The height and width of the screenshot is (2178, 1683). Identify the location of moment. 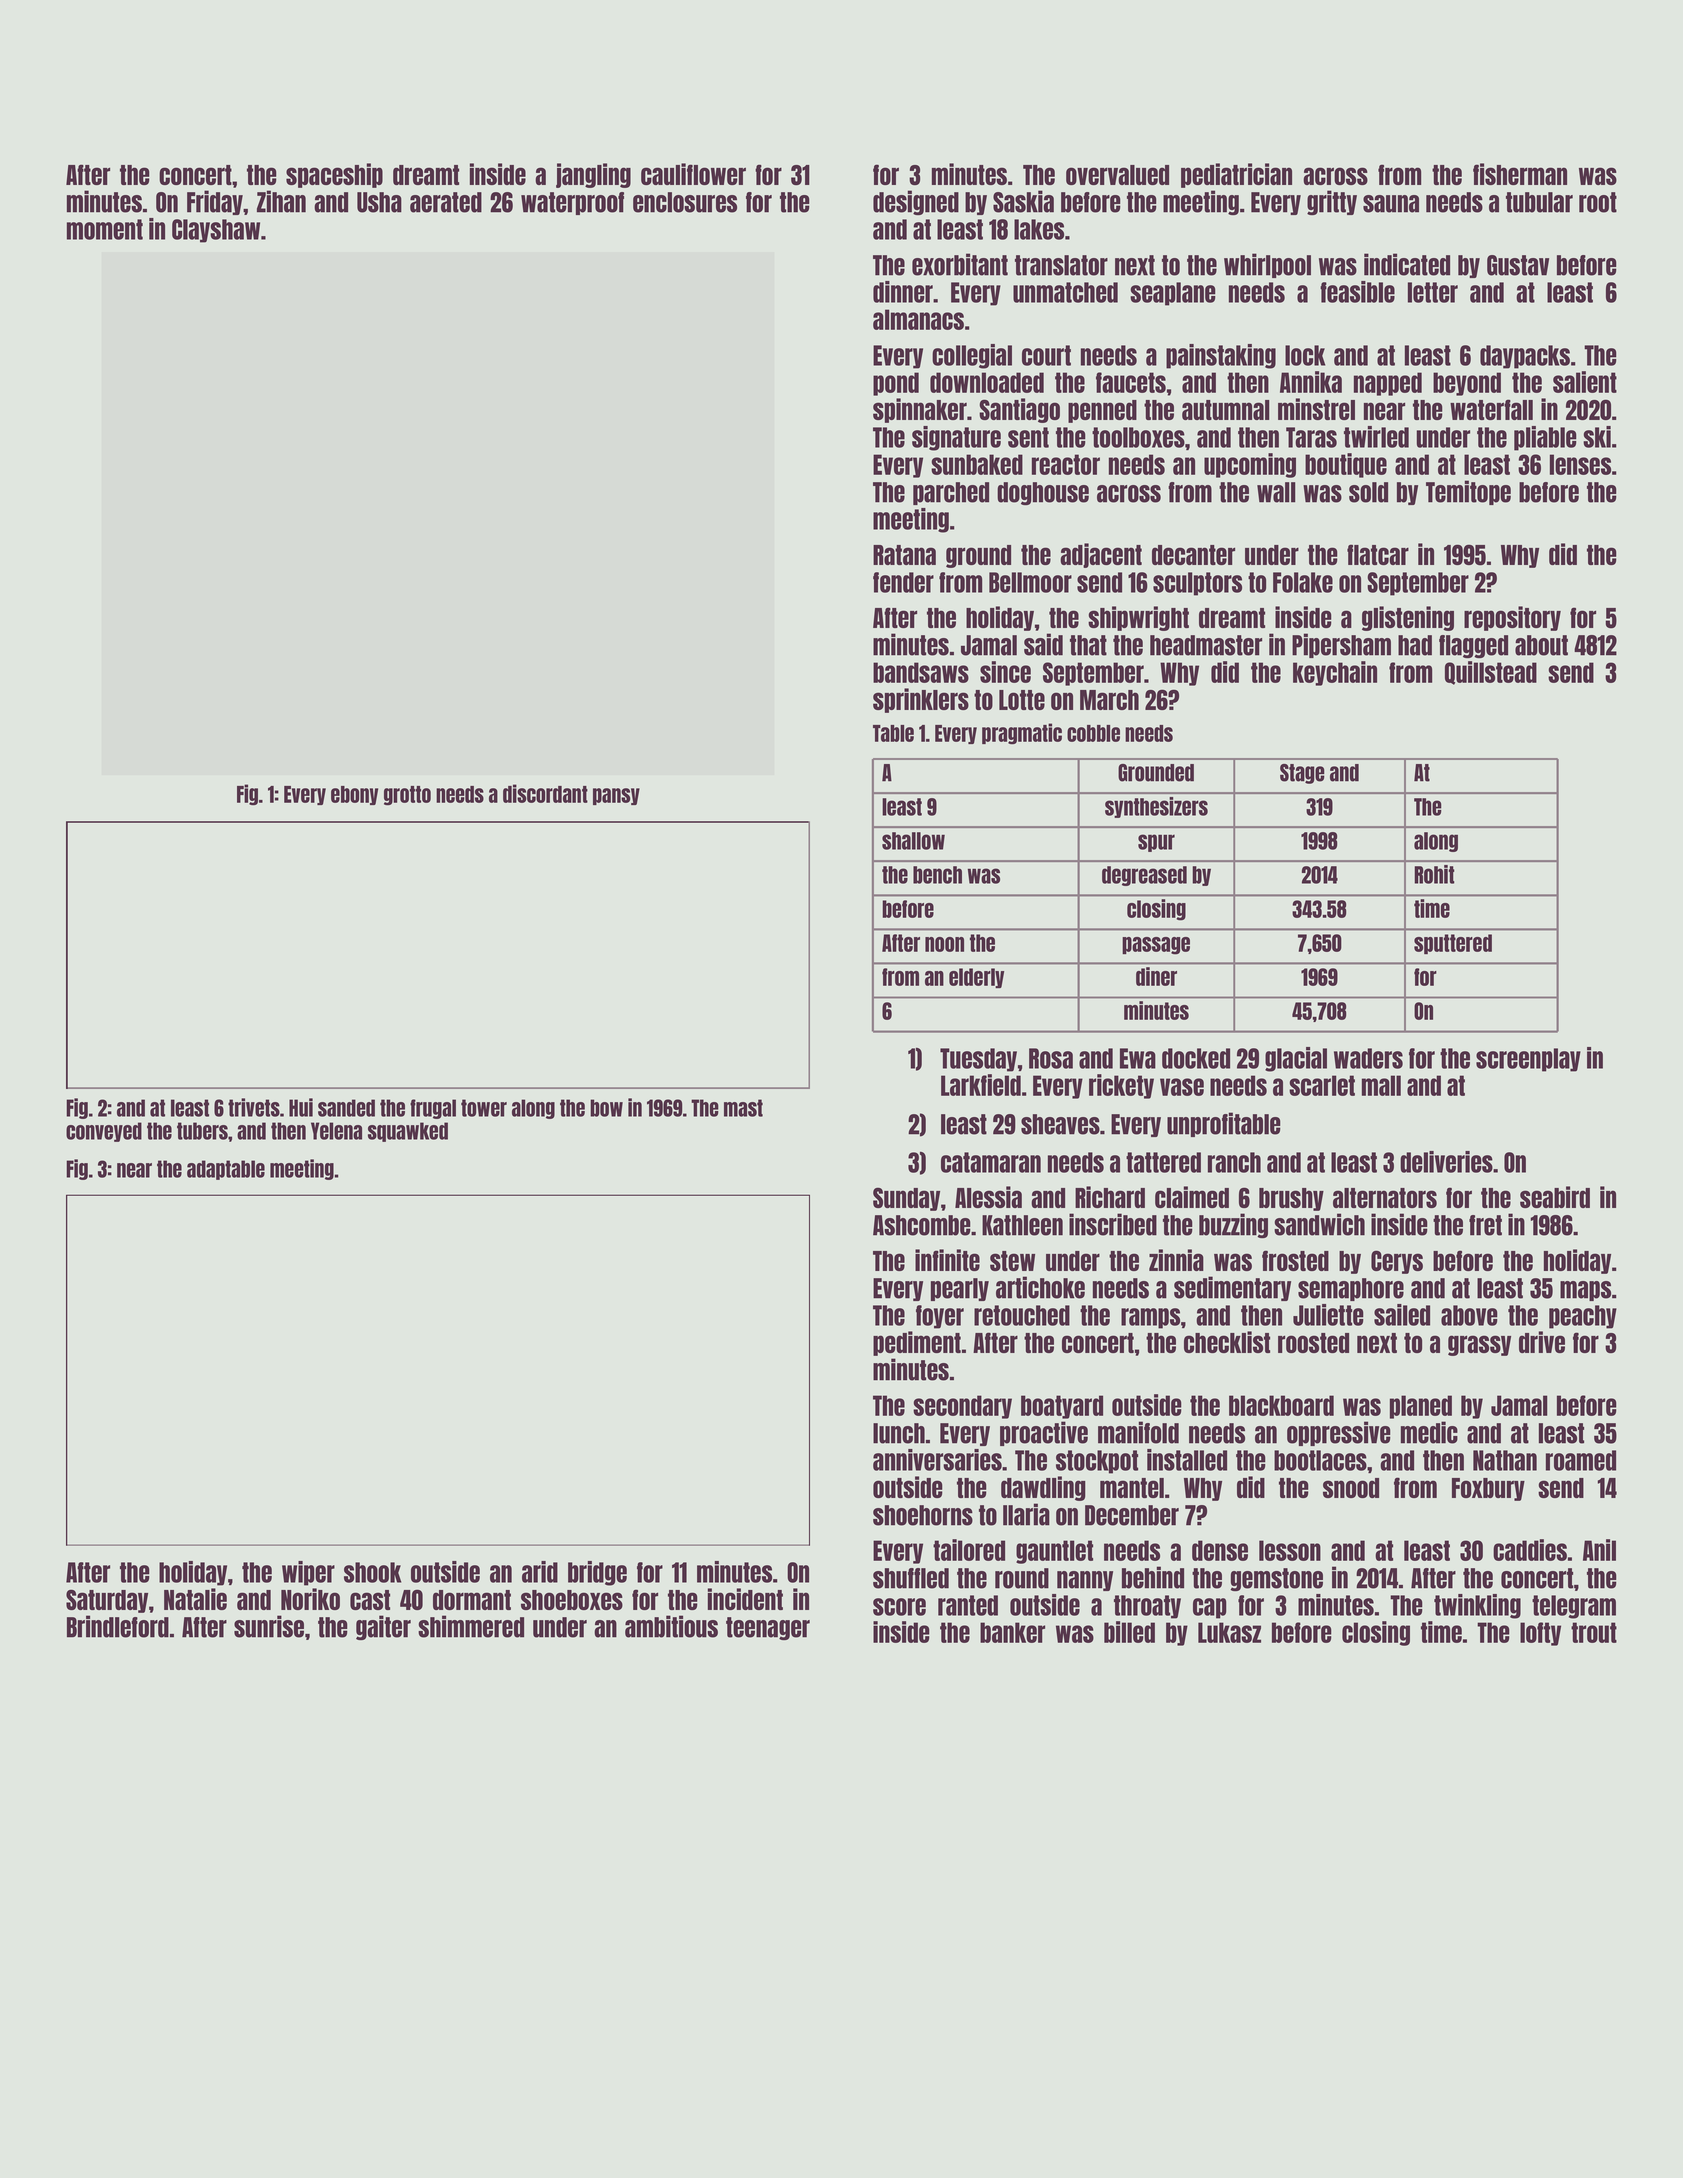
(105, 229).
